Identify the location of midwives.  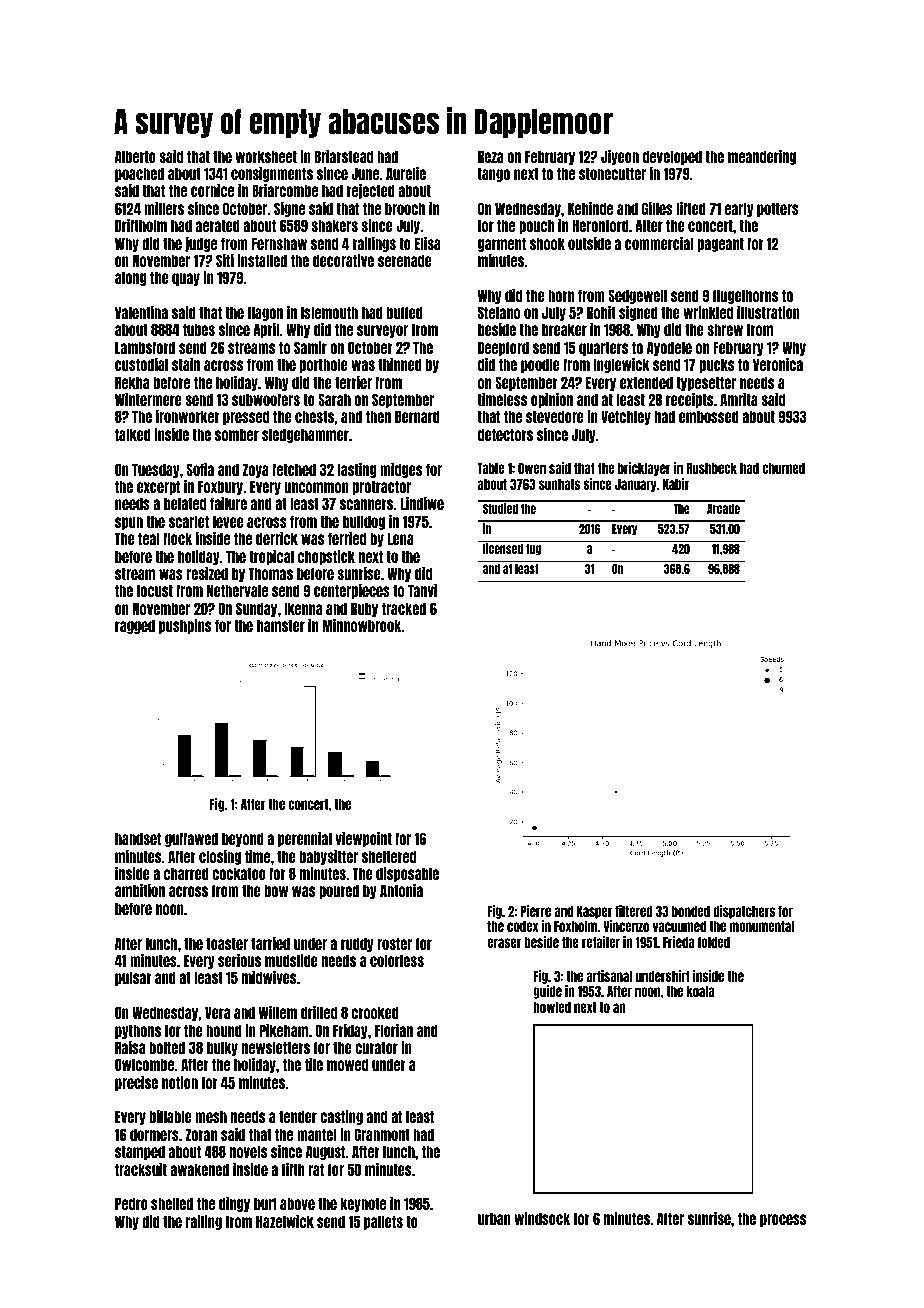
(269, 977).
